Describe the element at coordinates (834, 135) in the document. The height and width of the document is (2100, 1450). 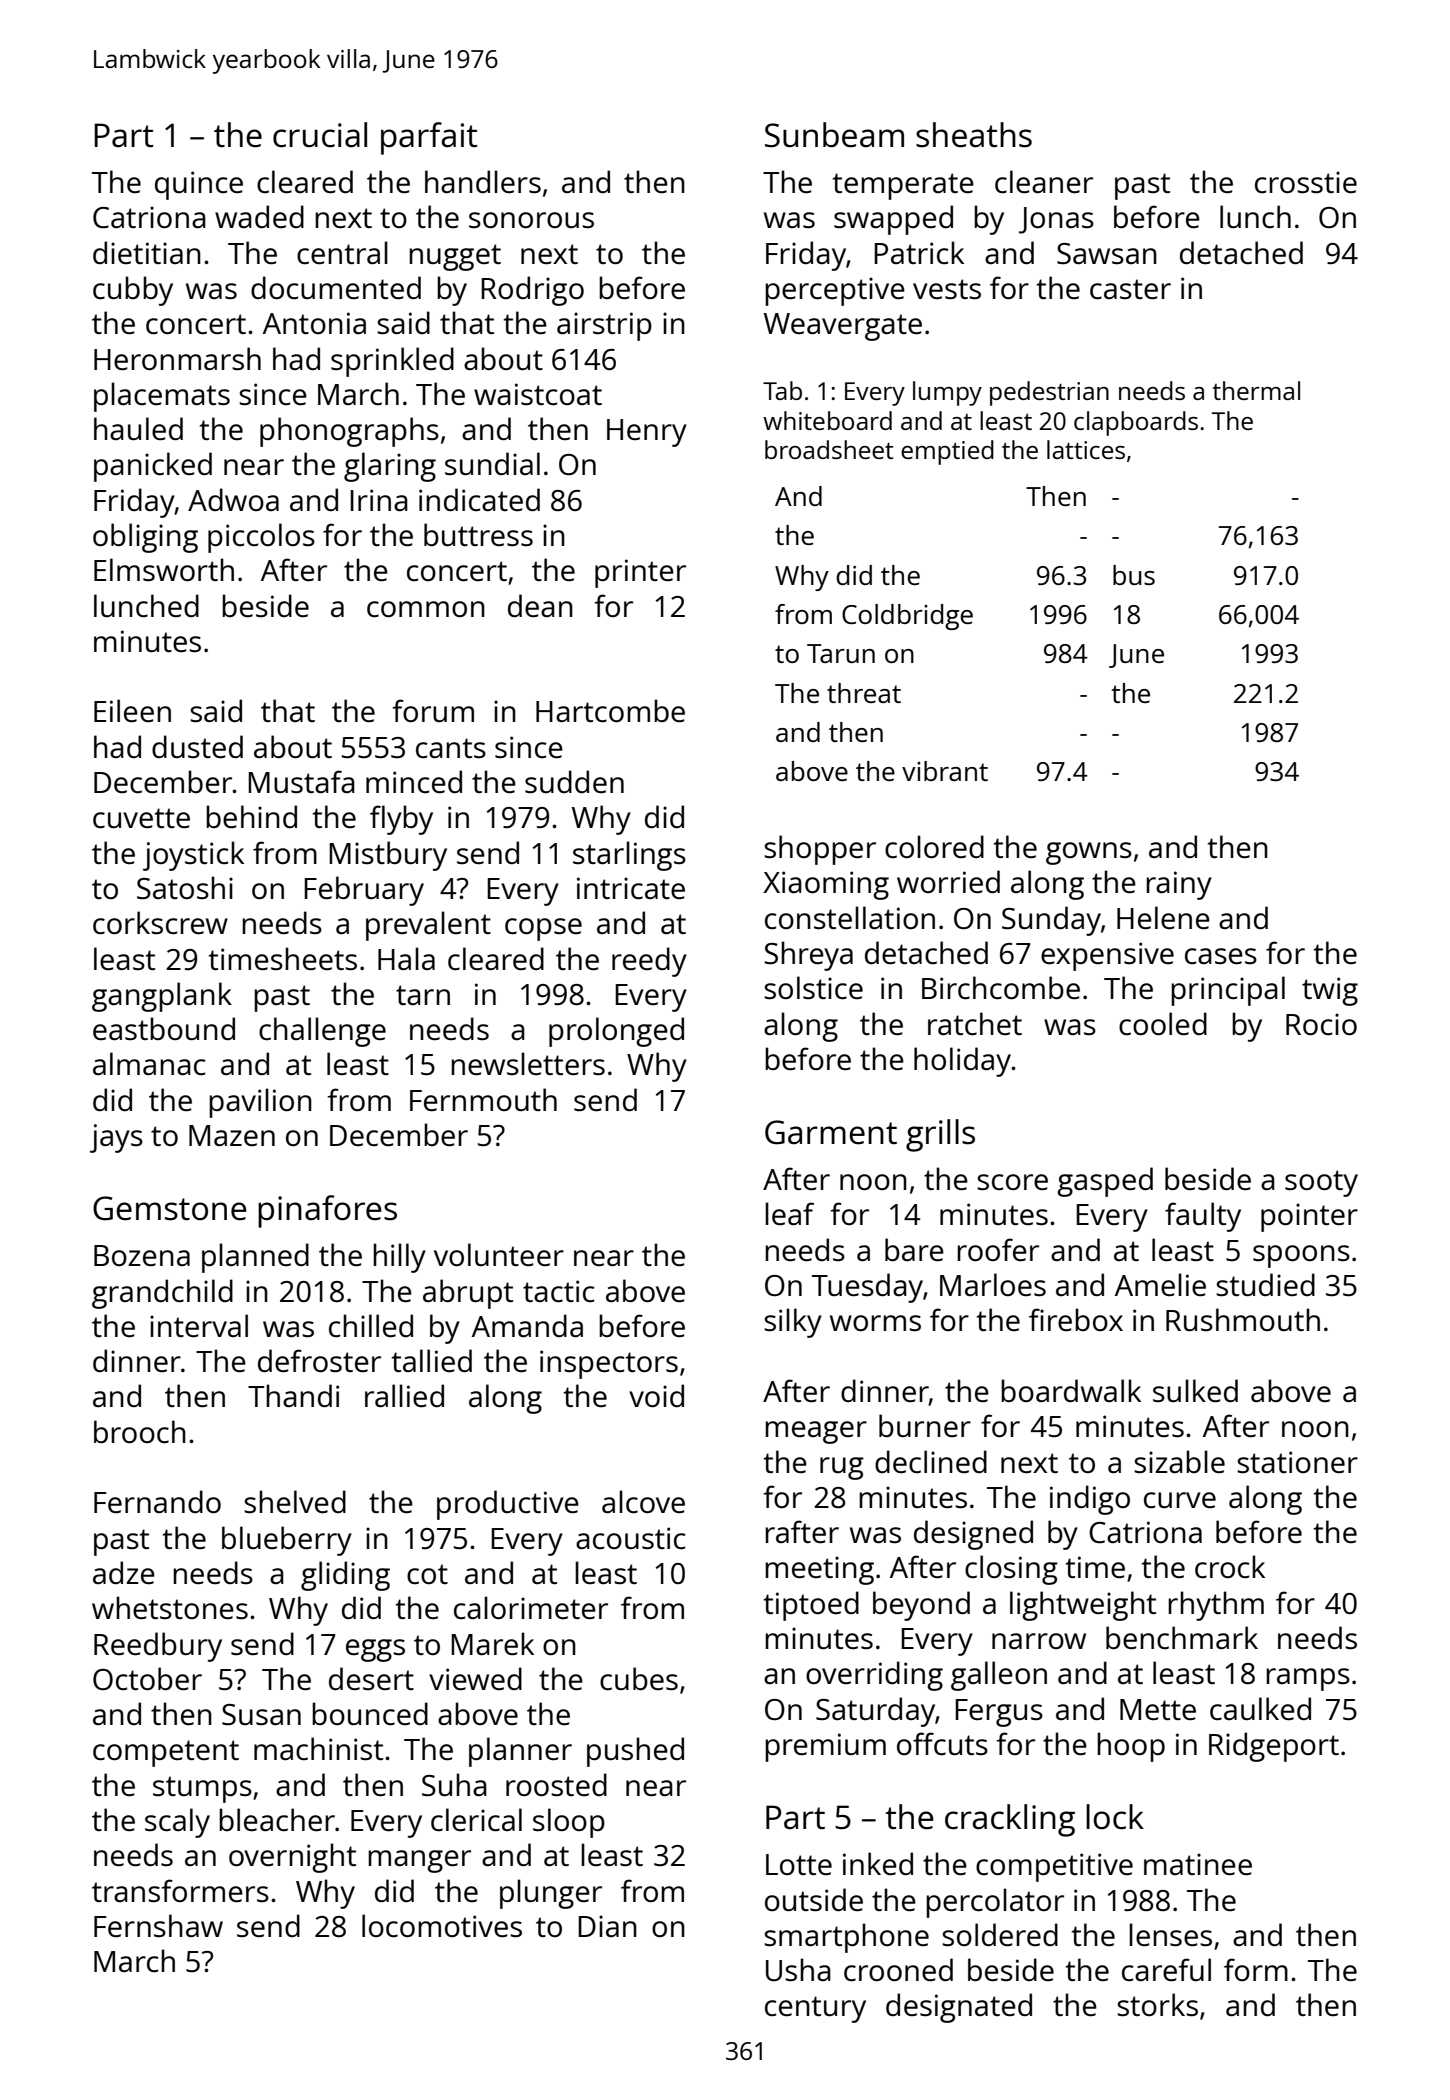
I see `Sunbeam` at that location.
